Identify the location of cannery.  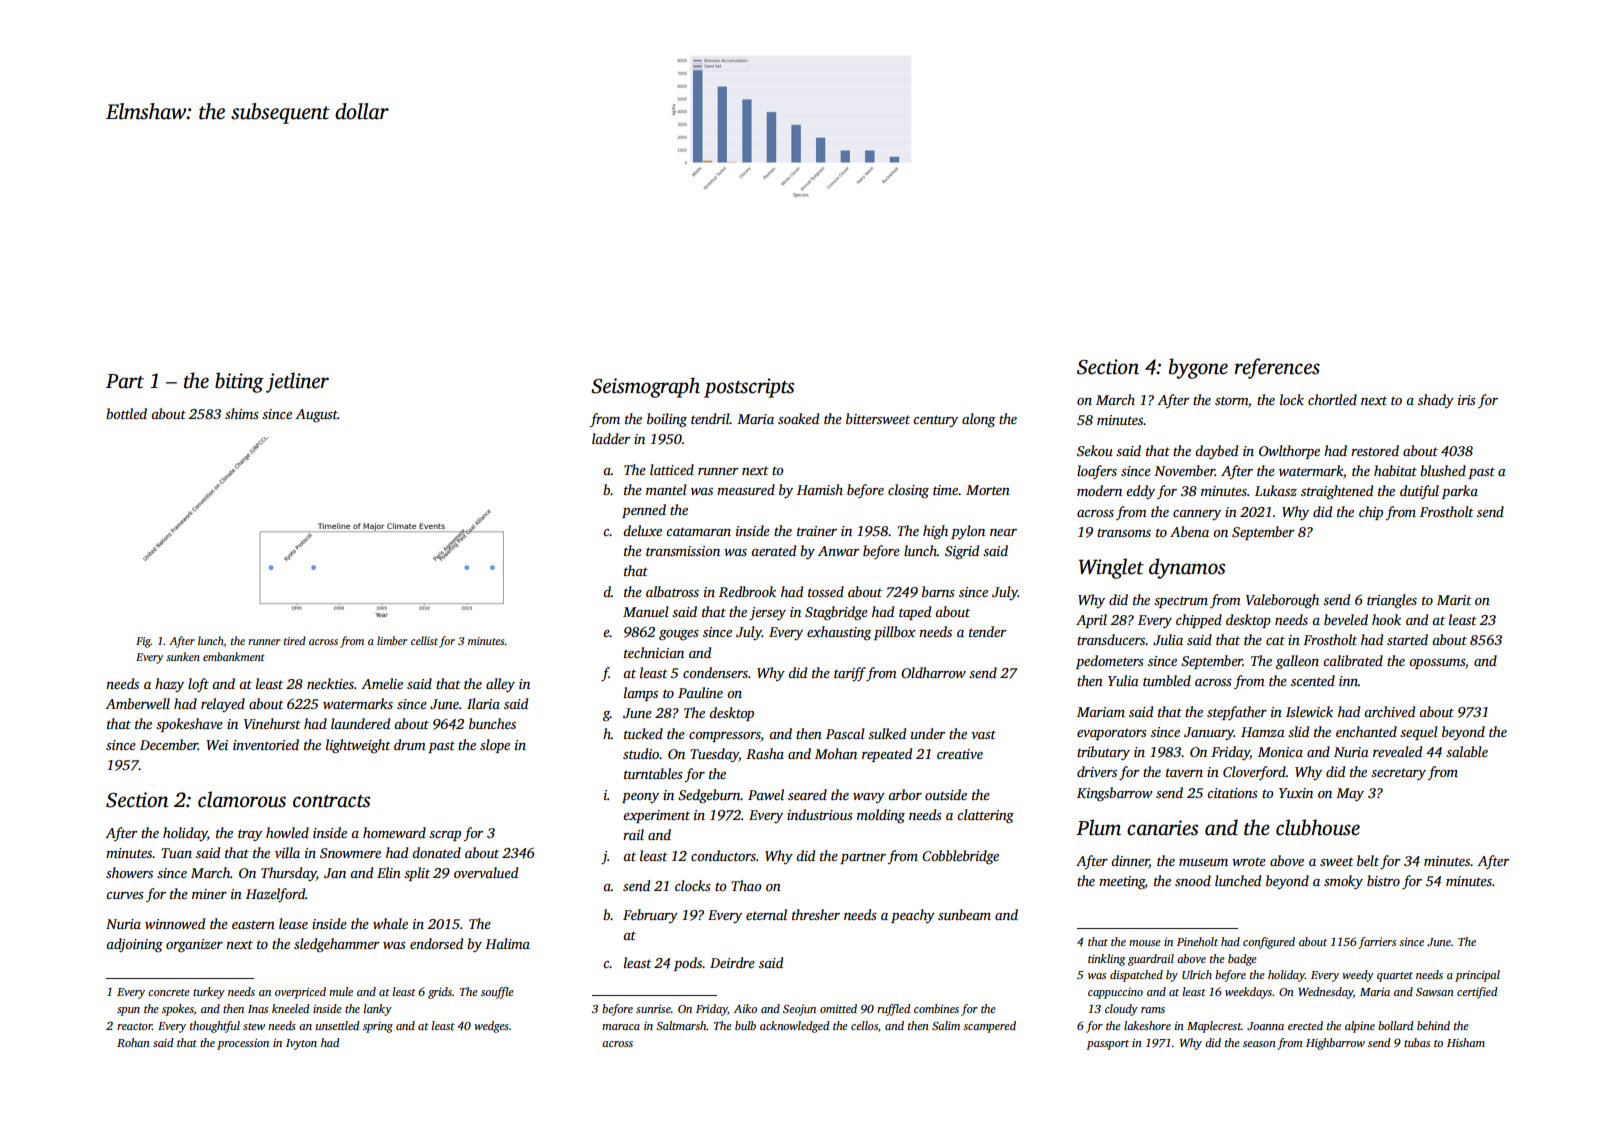
(1197, 515).
